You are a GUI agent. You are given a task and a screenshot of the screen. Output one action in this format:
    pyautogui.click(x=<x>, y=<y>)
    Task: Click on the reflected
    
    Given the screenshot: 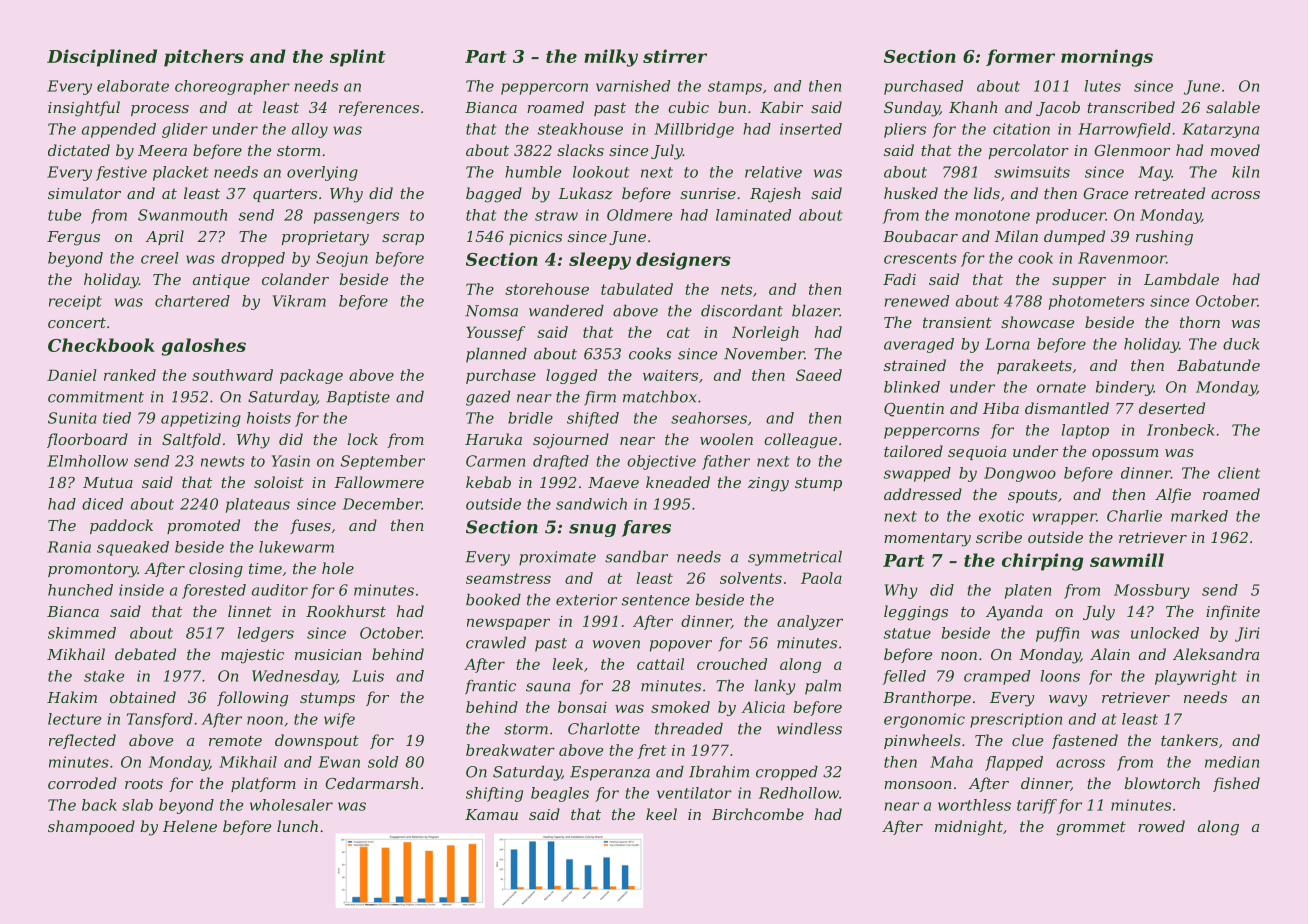 What is the action you would take?
    pyautogui.click(x=82, y=741)
